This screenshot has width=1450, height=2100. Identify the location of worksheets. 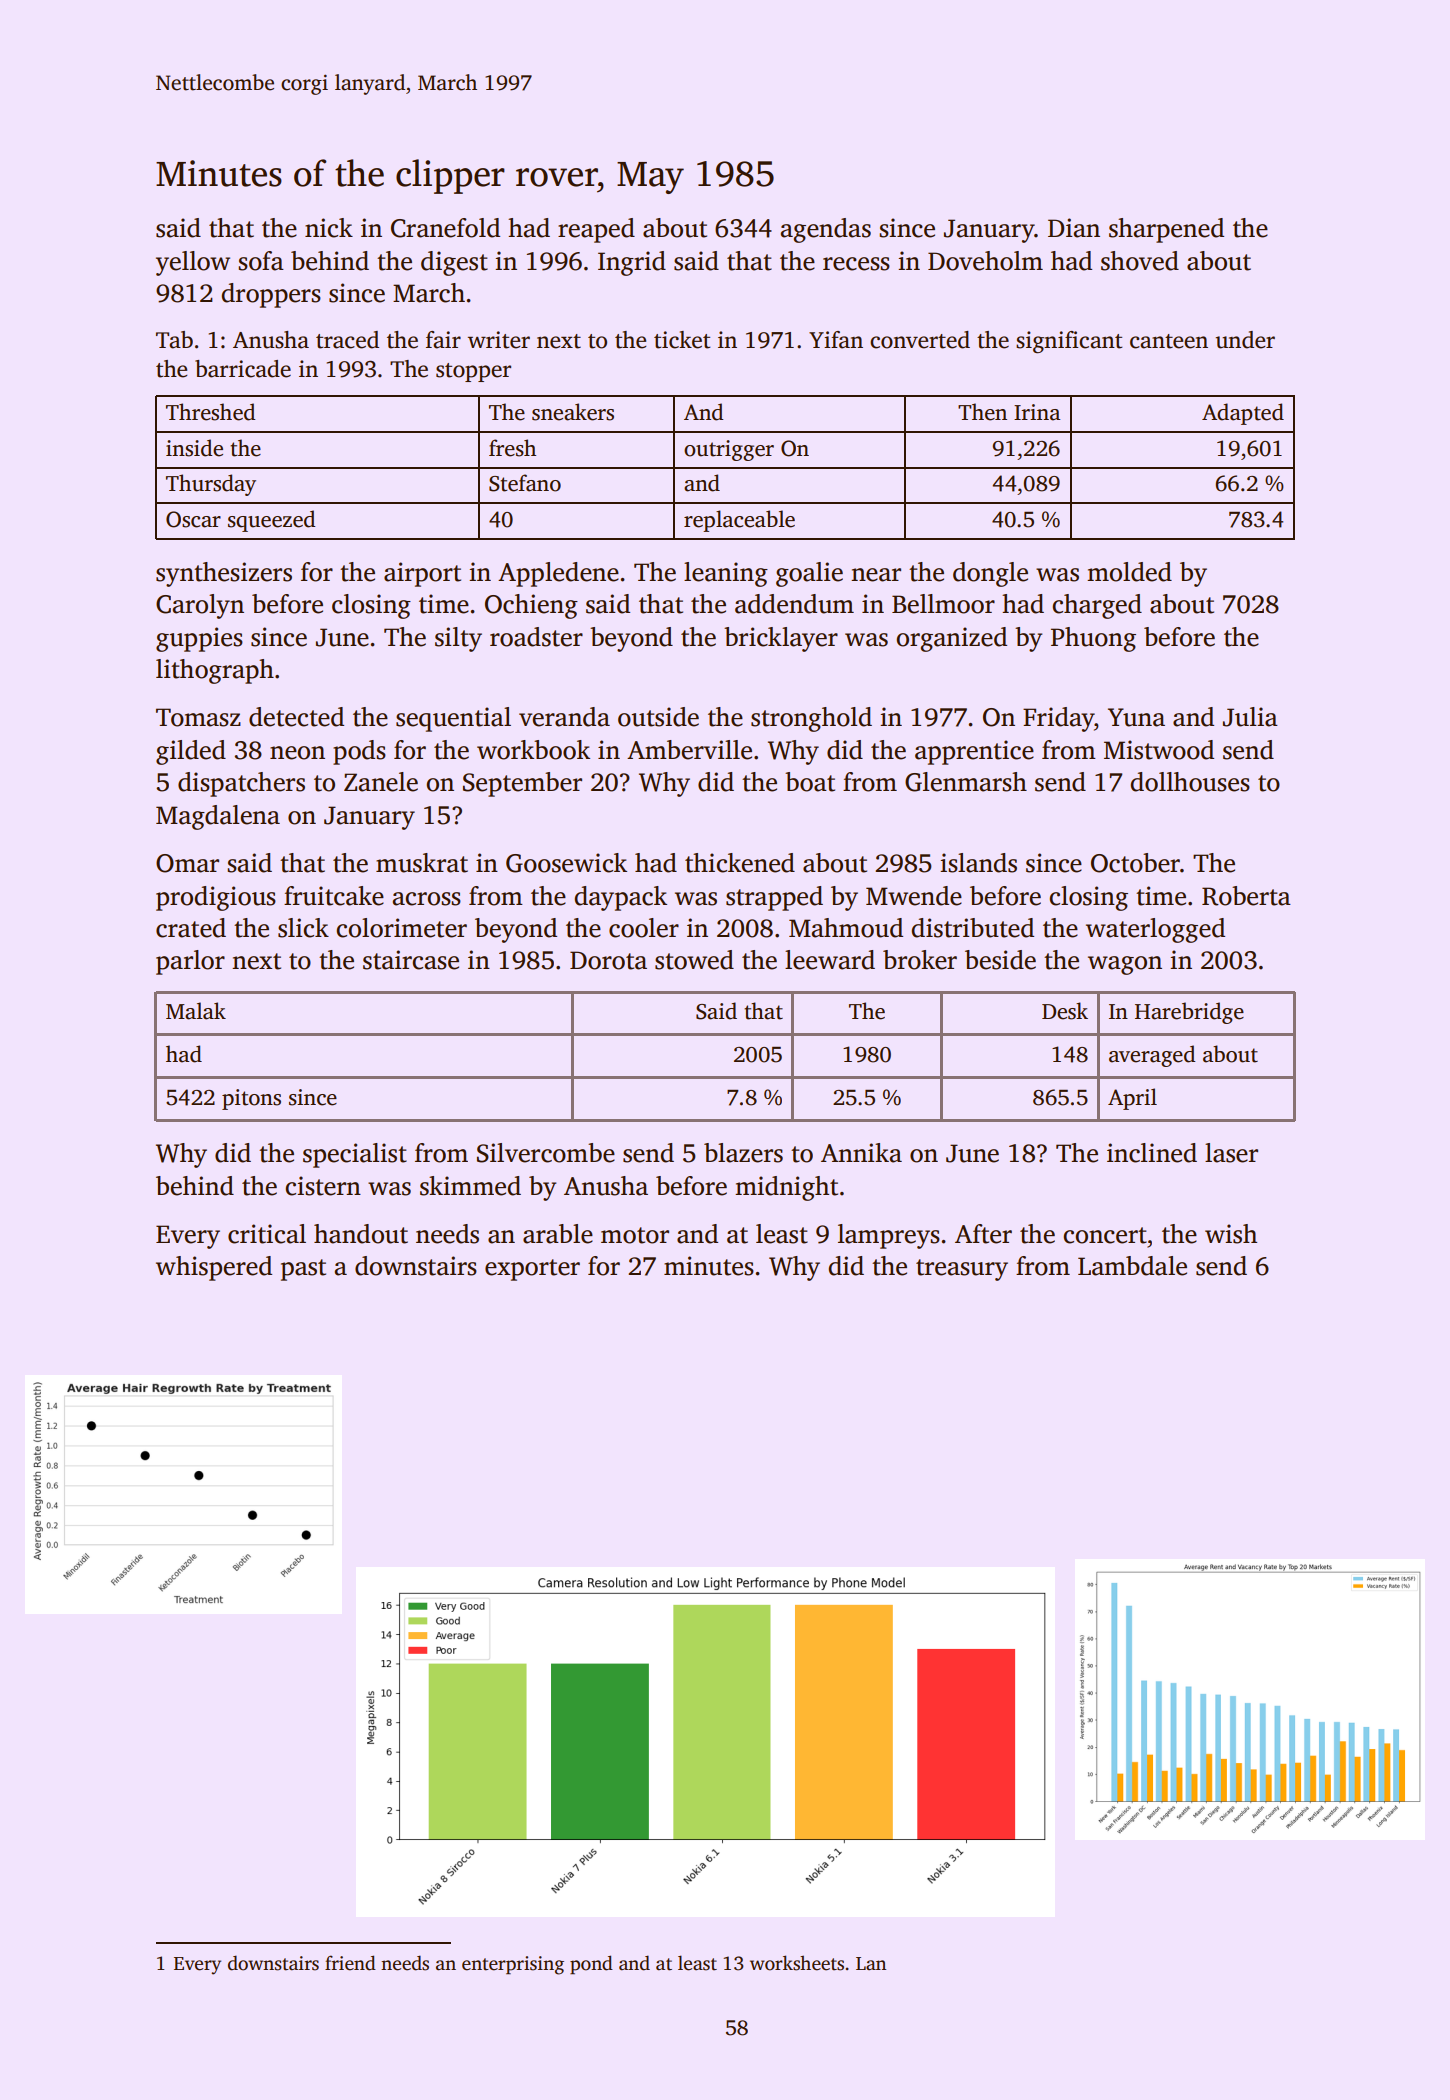
(797, 1963).
